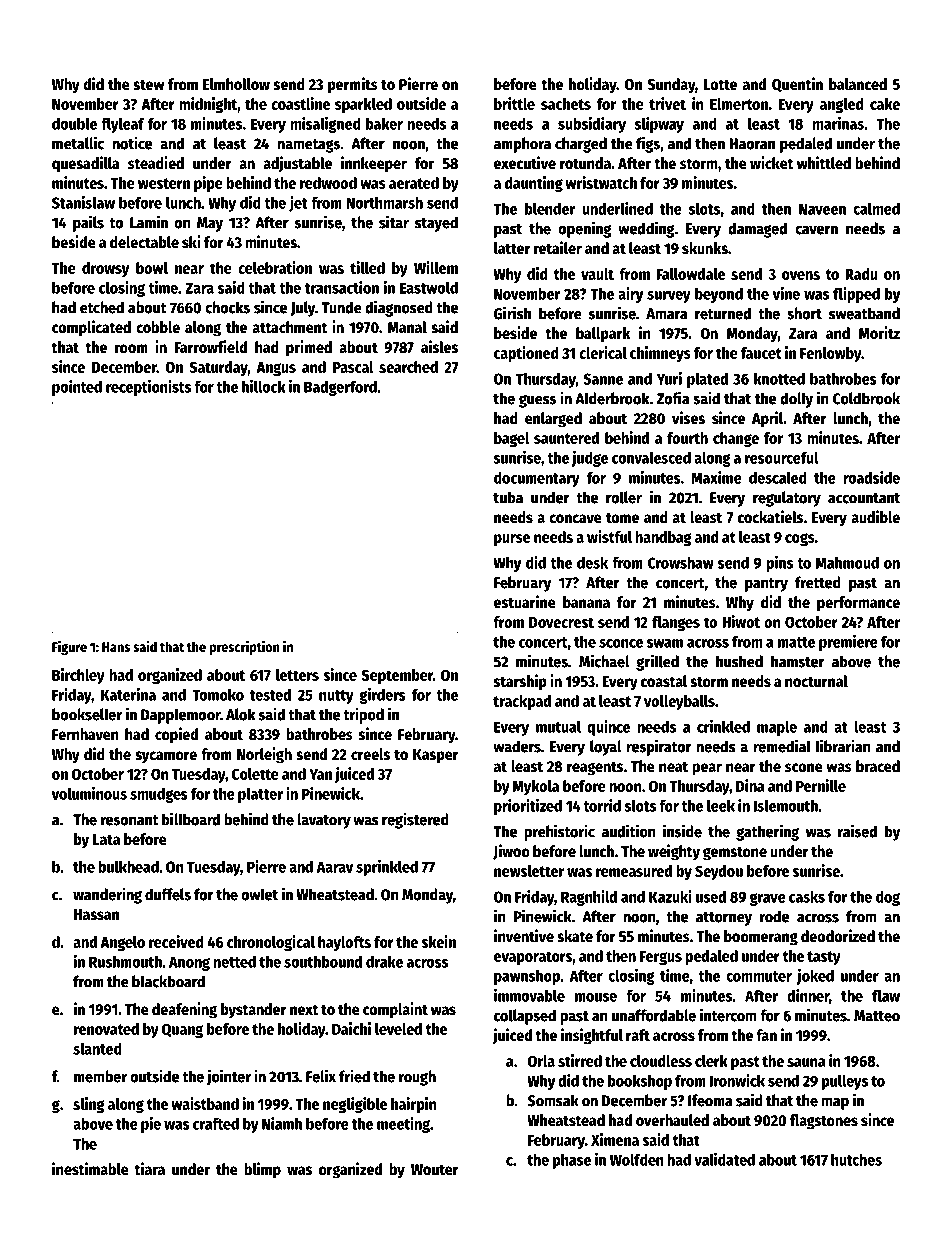 This screenshot has height=1233, width=952. What do you see at coordinates (90, 1169) in the screenshot?
I see `inestimable` at bounding box center [90, 1169].
